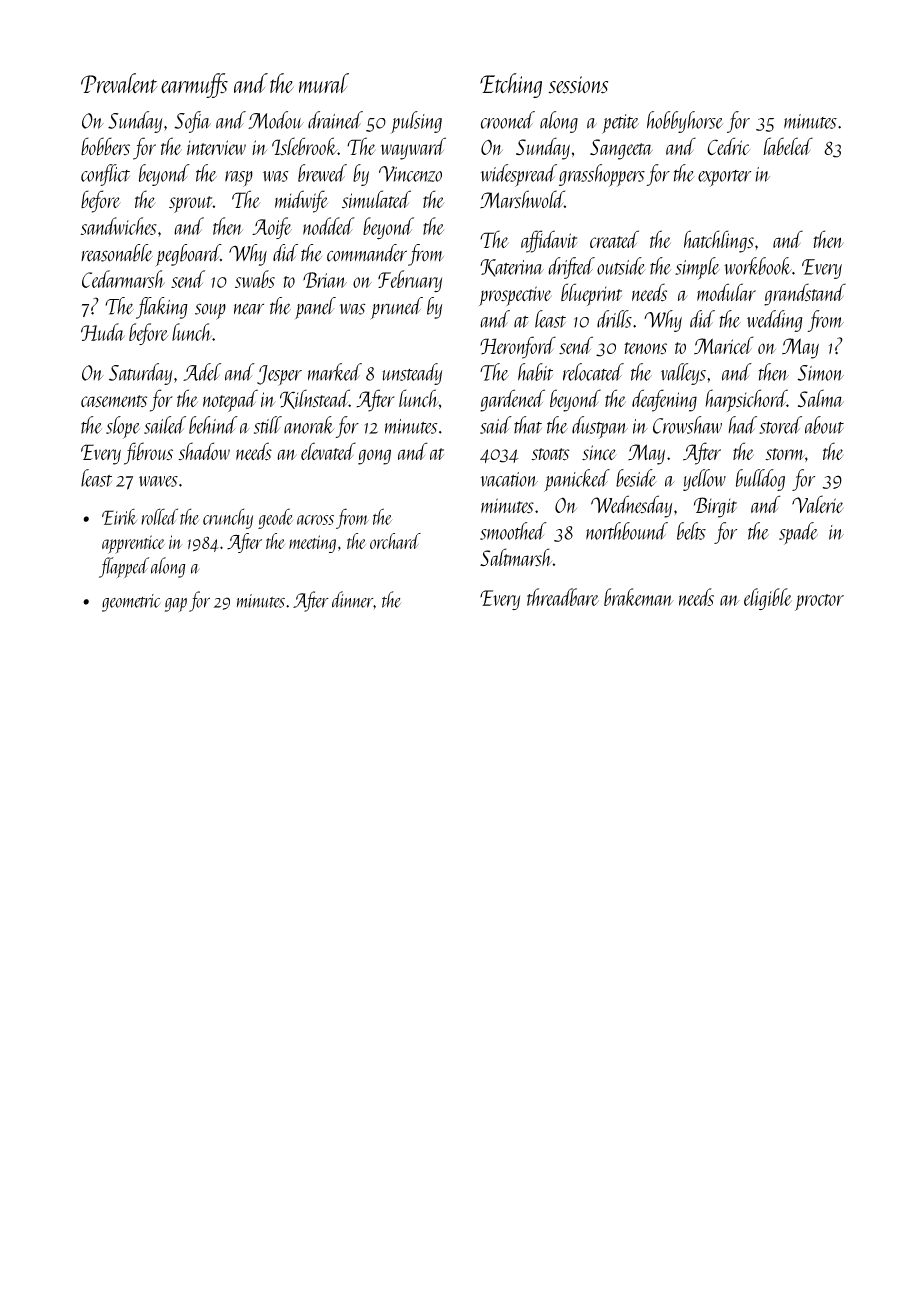 This document has height=1314, width=924. I want to click on flaking, so click(162, 308).
